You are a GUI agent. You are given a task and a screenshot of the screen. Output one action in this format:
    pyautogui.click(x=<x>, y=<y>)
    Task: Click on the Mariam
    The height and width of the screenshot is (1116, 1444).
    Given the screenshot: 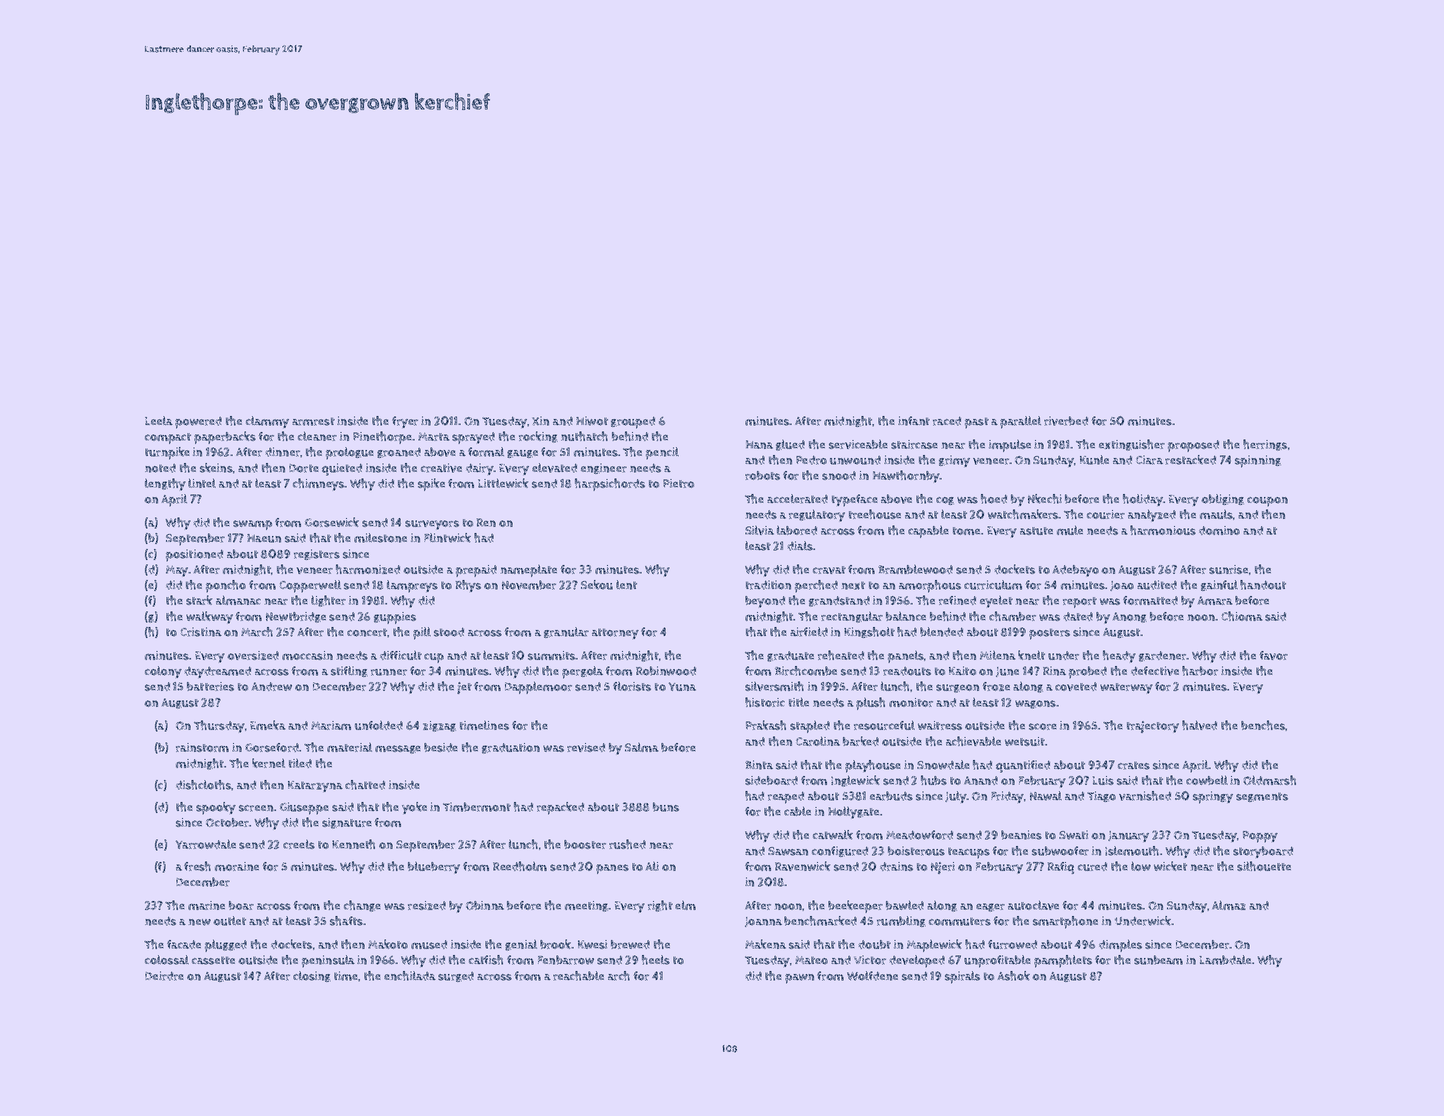 What is the action you would take?
    pyautogui.click(x=331, y=725)
